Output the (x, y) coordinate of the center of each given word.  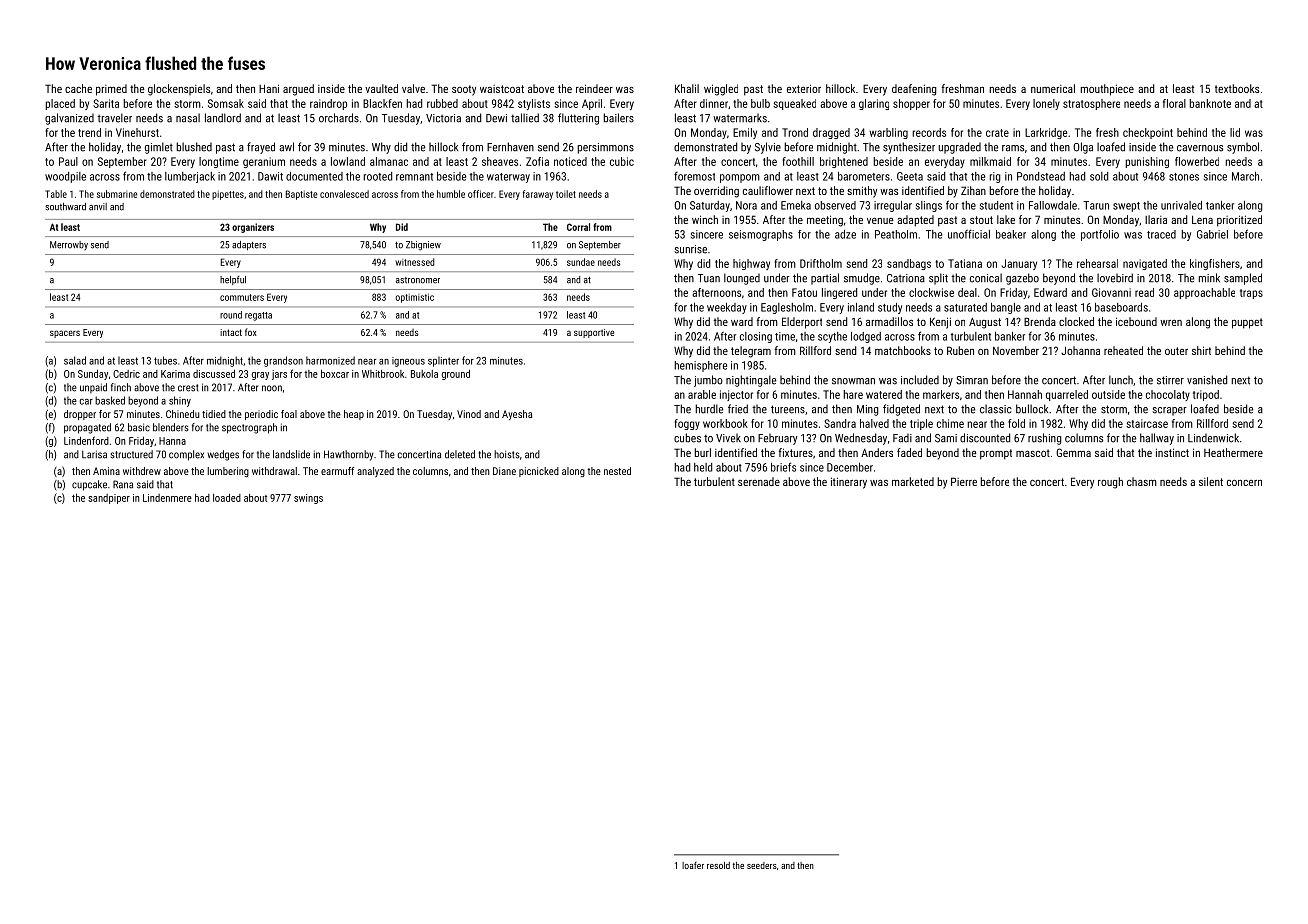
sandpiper (109, 499)
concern (1244, 483)
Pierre (964, 481)
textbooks (1237, 88)
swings (308, 499)
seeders (762, 865)
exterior (804, 88)
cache (78, 88)
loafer (693, 865)
